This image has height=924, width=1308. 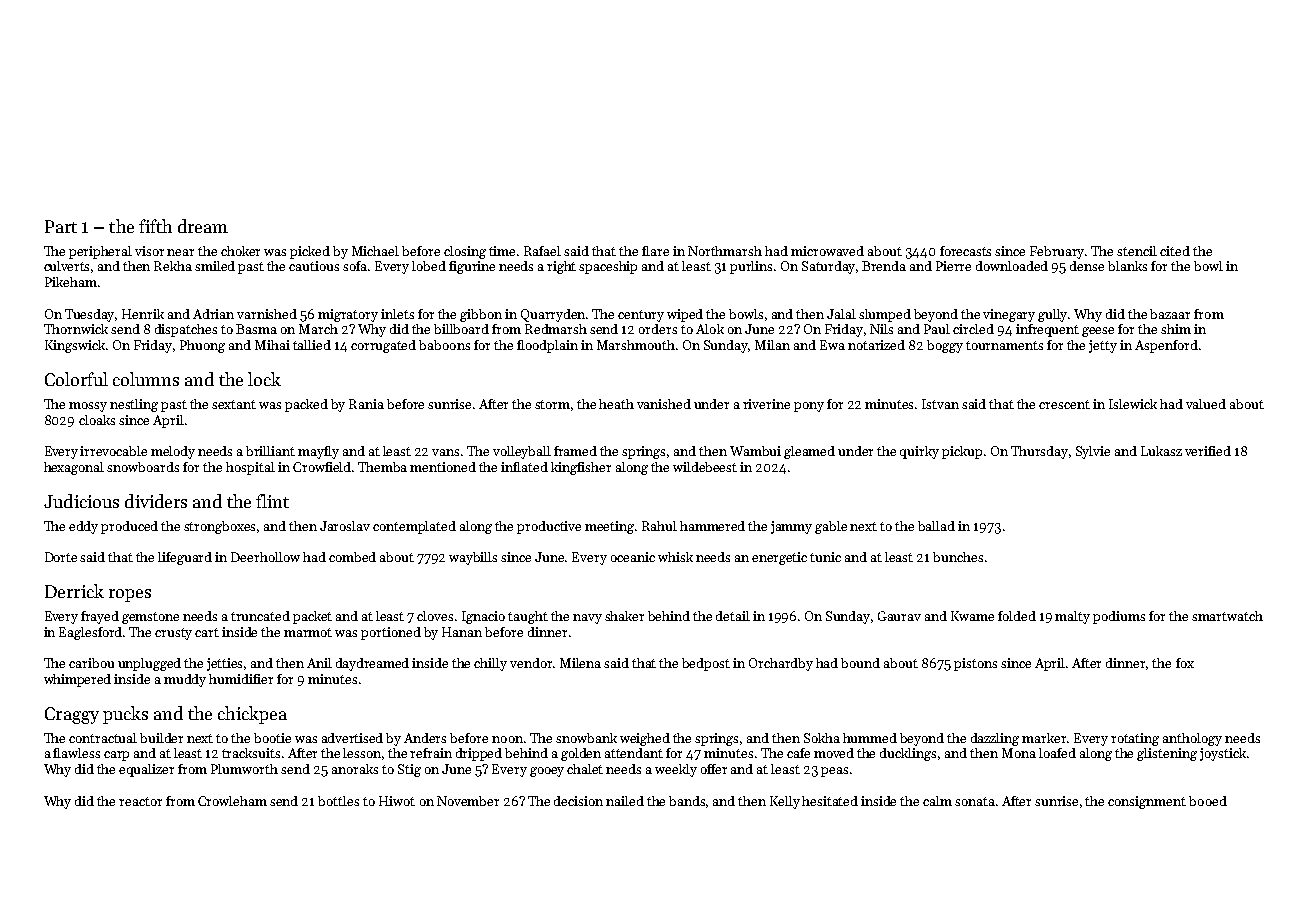 I want to click on crescent, so click(x=1064, y=404).
